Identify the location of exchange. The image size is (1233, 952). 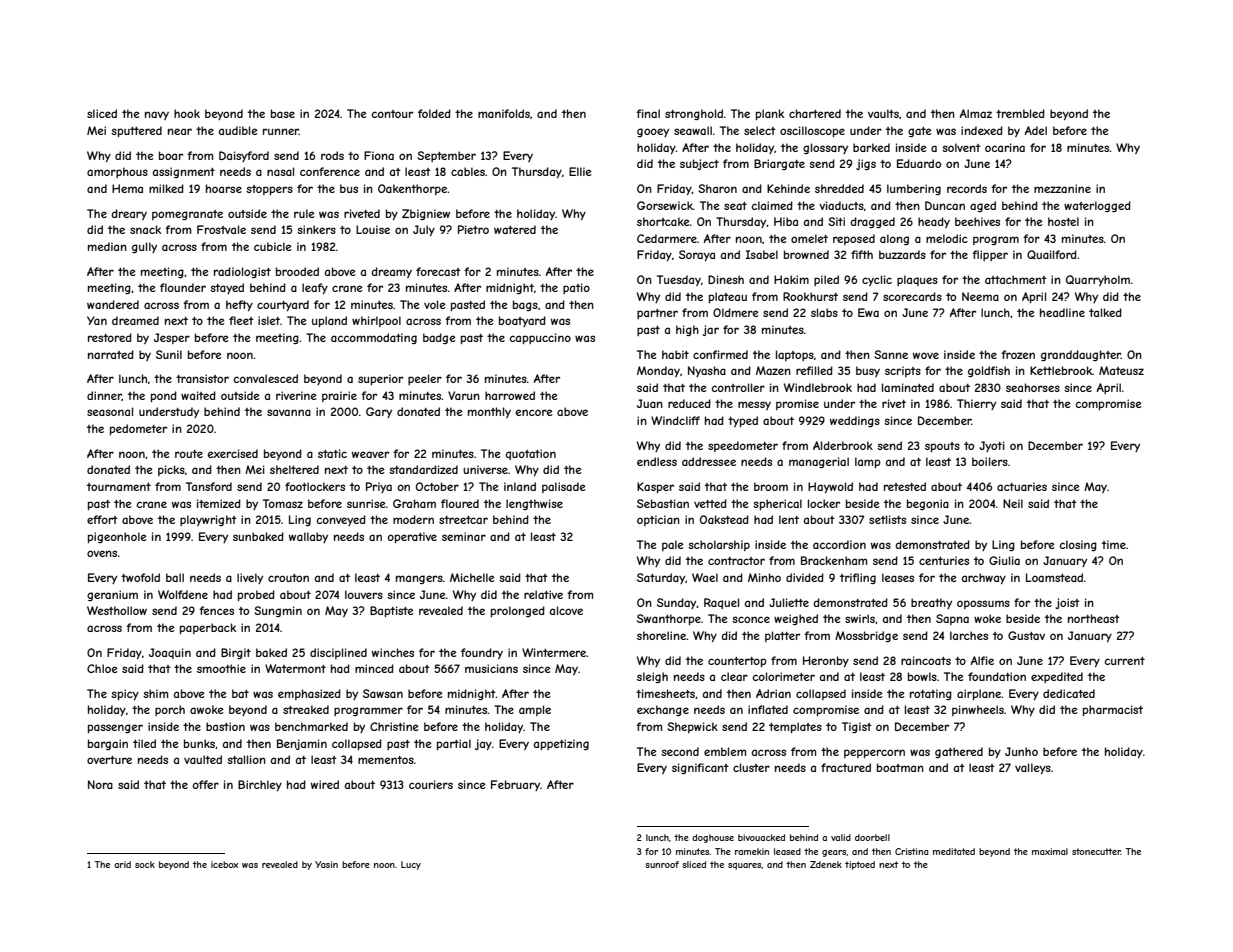
(663, 710).
